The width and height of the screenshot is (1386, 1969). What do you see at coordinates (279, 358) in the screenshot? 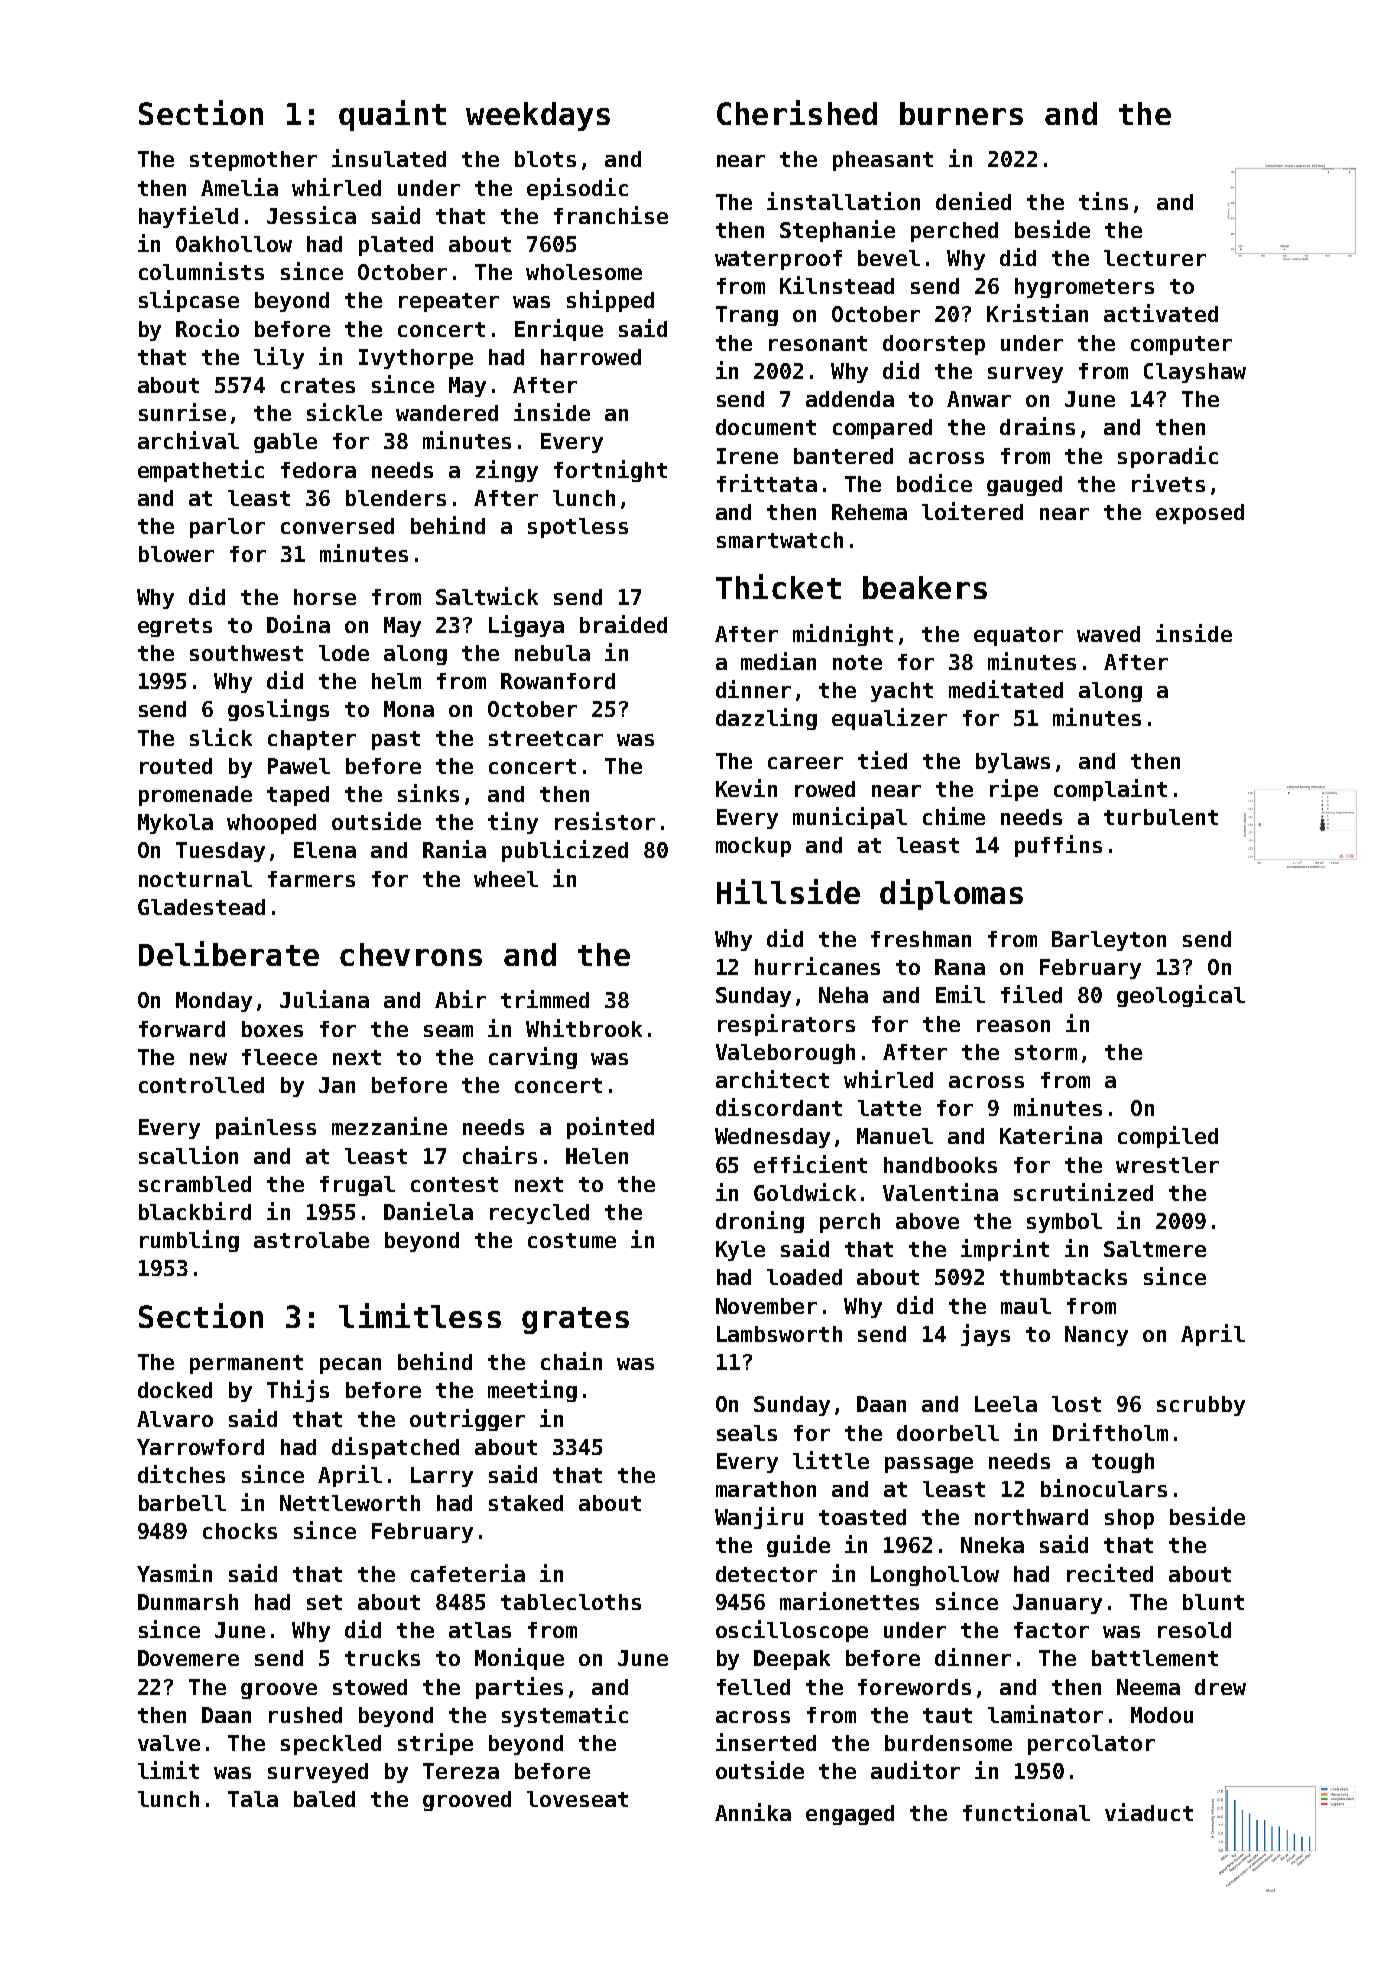
I see `lily` at bounding box center [279, 358].
